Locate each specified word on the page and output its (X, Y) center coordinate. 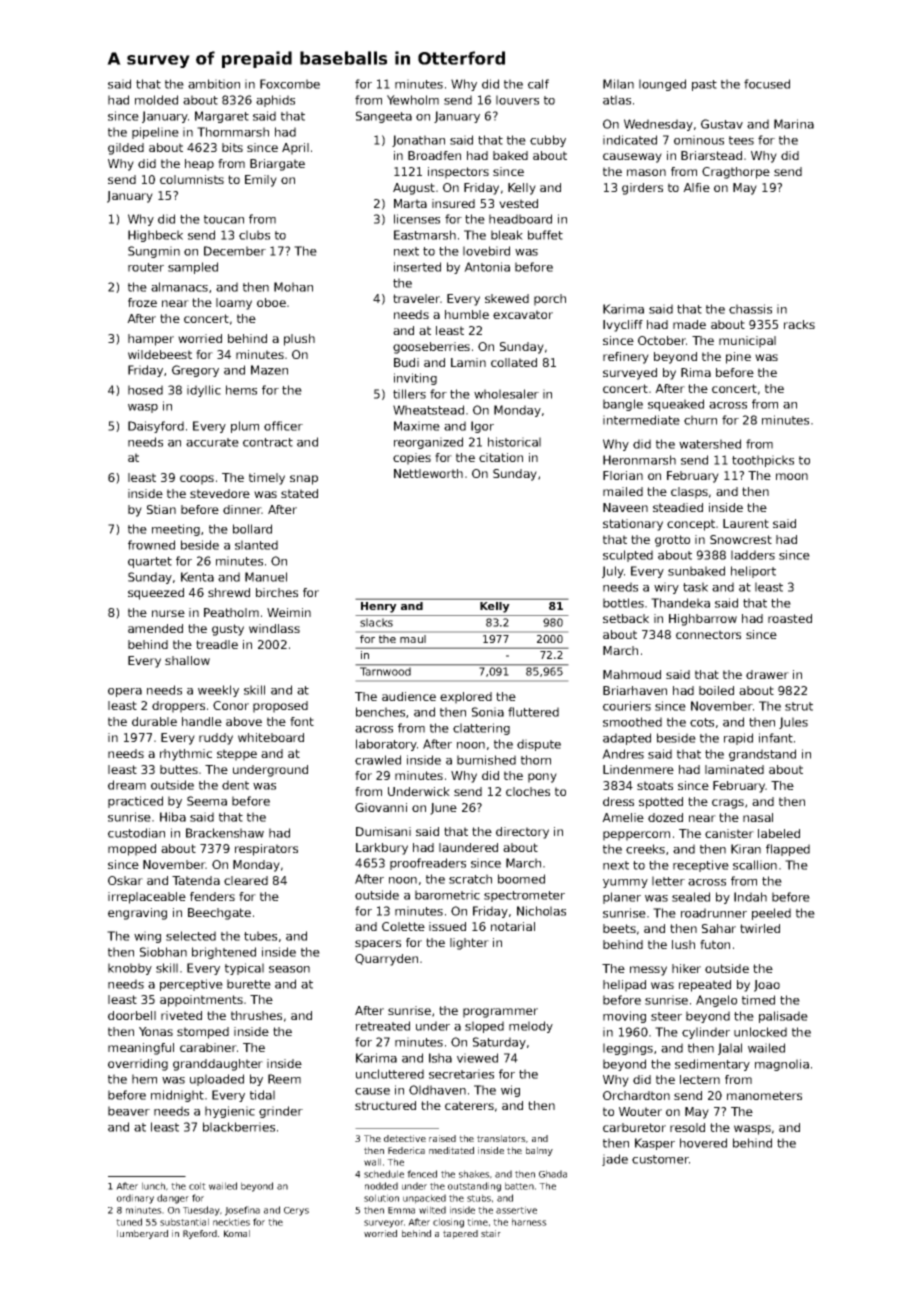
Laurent (746, 523)
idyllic (204, 391)
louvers (517, 100)
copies (412, 459)
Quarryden (386, 960)
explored (466, 698)
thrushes (256, 1015)
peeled (771, 914)
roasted (790, 618)
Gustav (722, 124)
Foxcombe (290, 84)
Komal (237, 1233)
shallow (187, 660)
